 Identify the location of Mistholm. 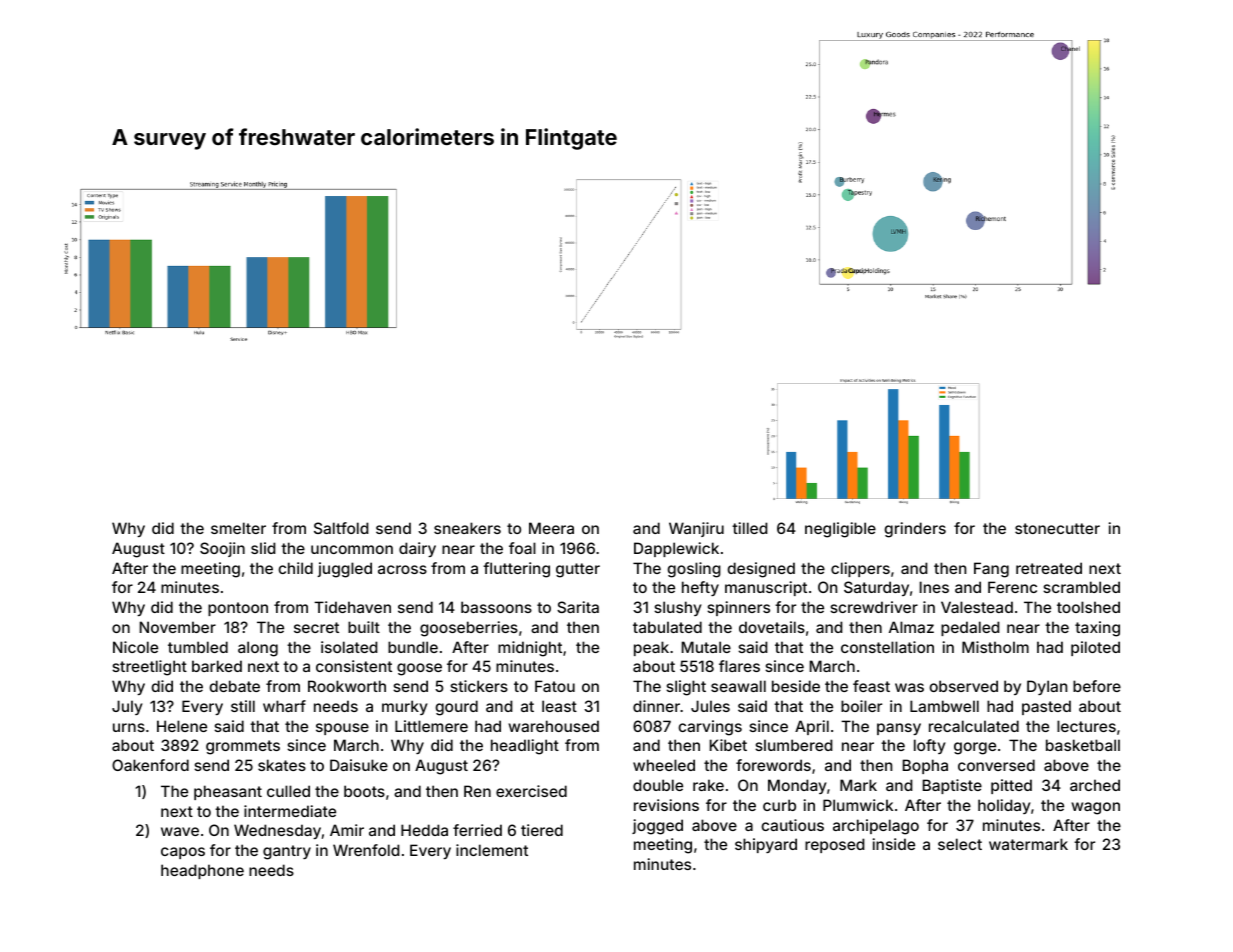
(995, 647).
